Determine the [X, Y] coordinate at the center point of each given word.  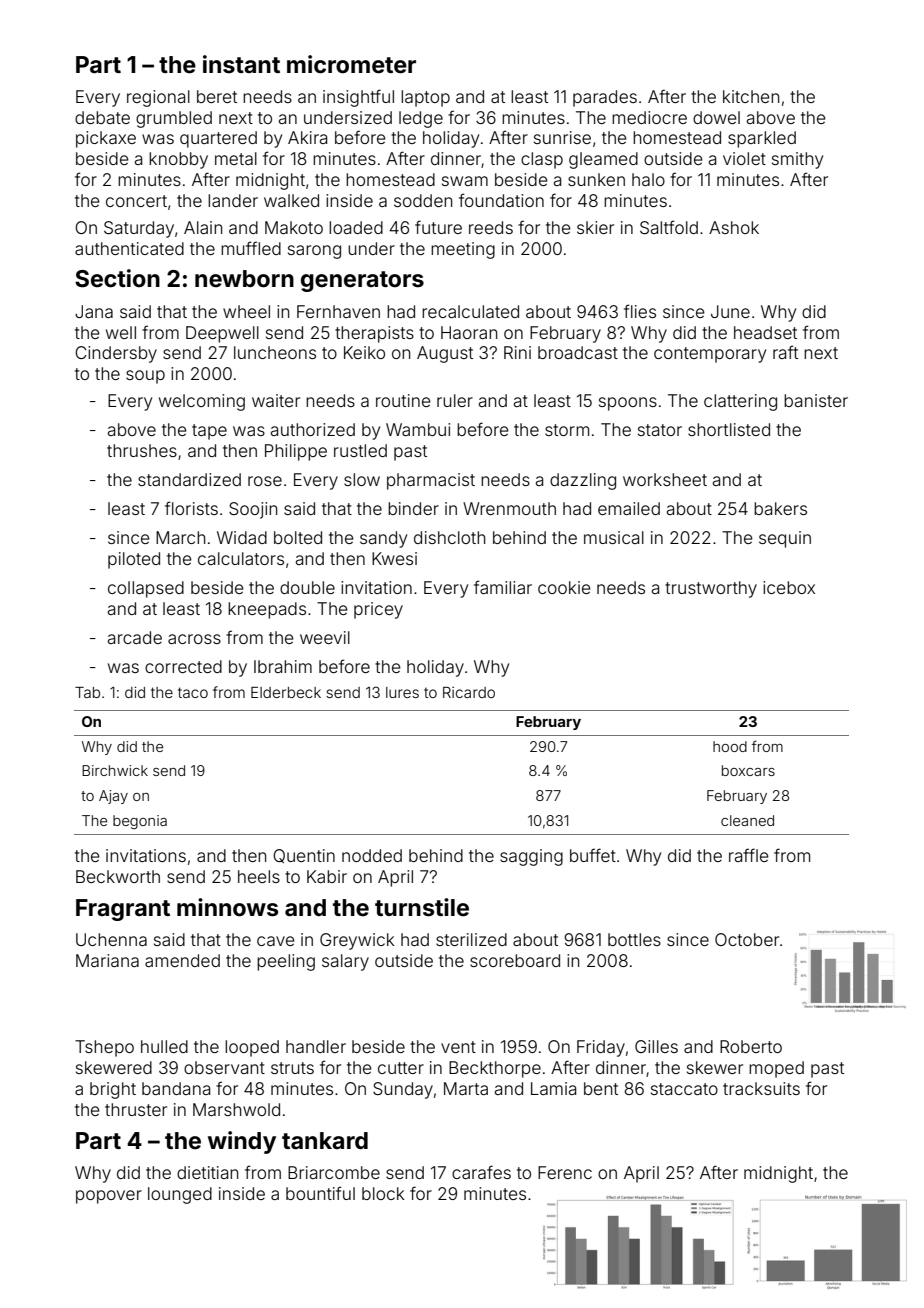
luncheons [275, 352]
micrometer [351, 64]
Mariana [107, 960]
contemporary [710, 355]
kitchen [751, 96]
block [383, 1193]
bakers [780, 508]
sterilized [471, 939]
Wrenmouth [509, 508]
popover [109, 1197]
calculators [241, 558]
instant [241, 64]
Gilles [656, 1046]
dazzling [583, 481]
